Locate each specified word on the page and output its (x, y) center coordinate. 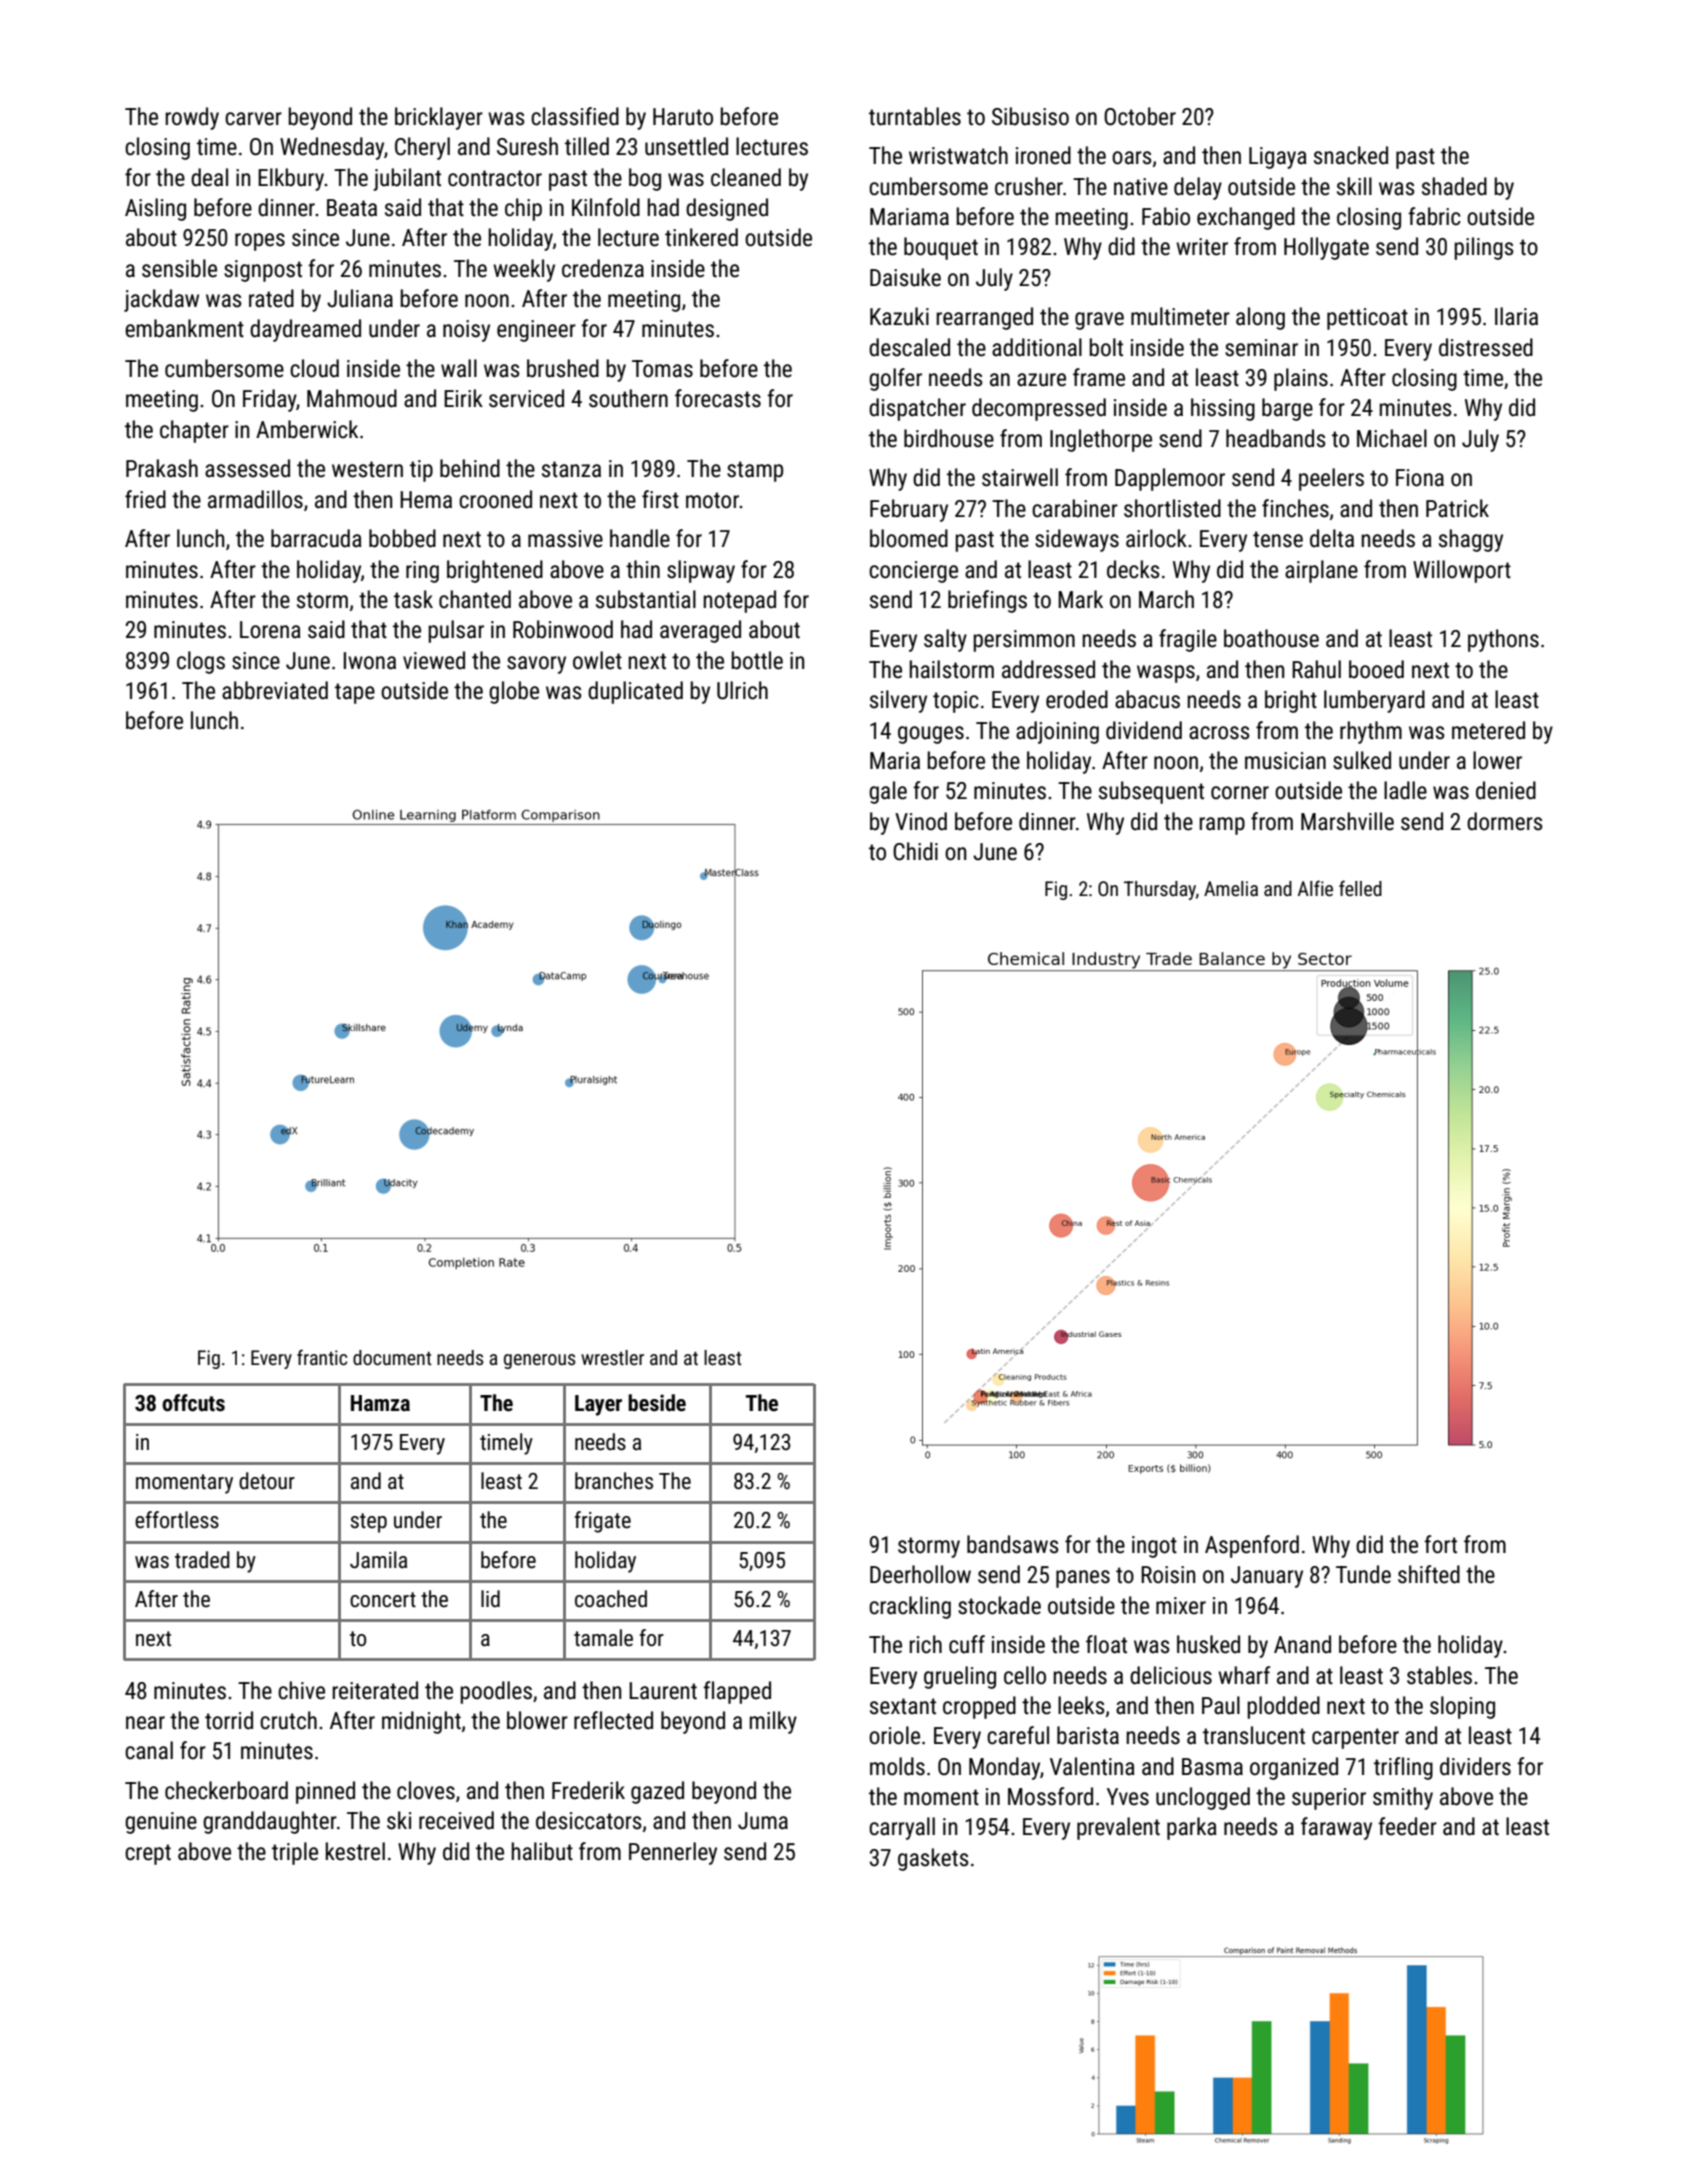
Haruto (683, 117)
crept (148, 1854)
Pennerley (673, 1853)
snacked (1351, 155)
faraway (1336, 1828)
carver (253, 119)
